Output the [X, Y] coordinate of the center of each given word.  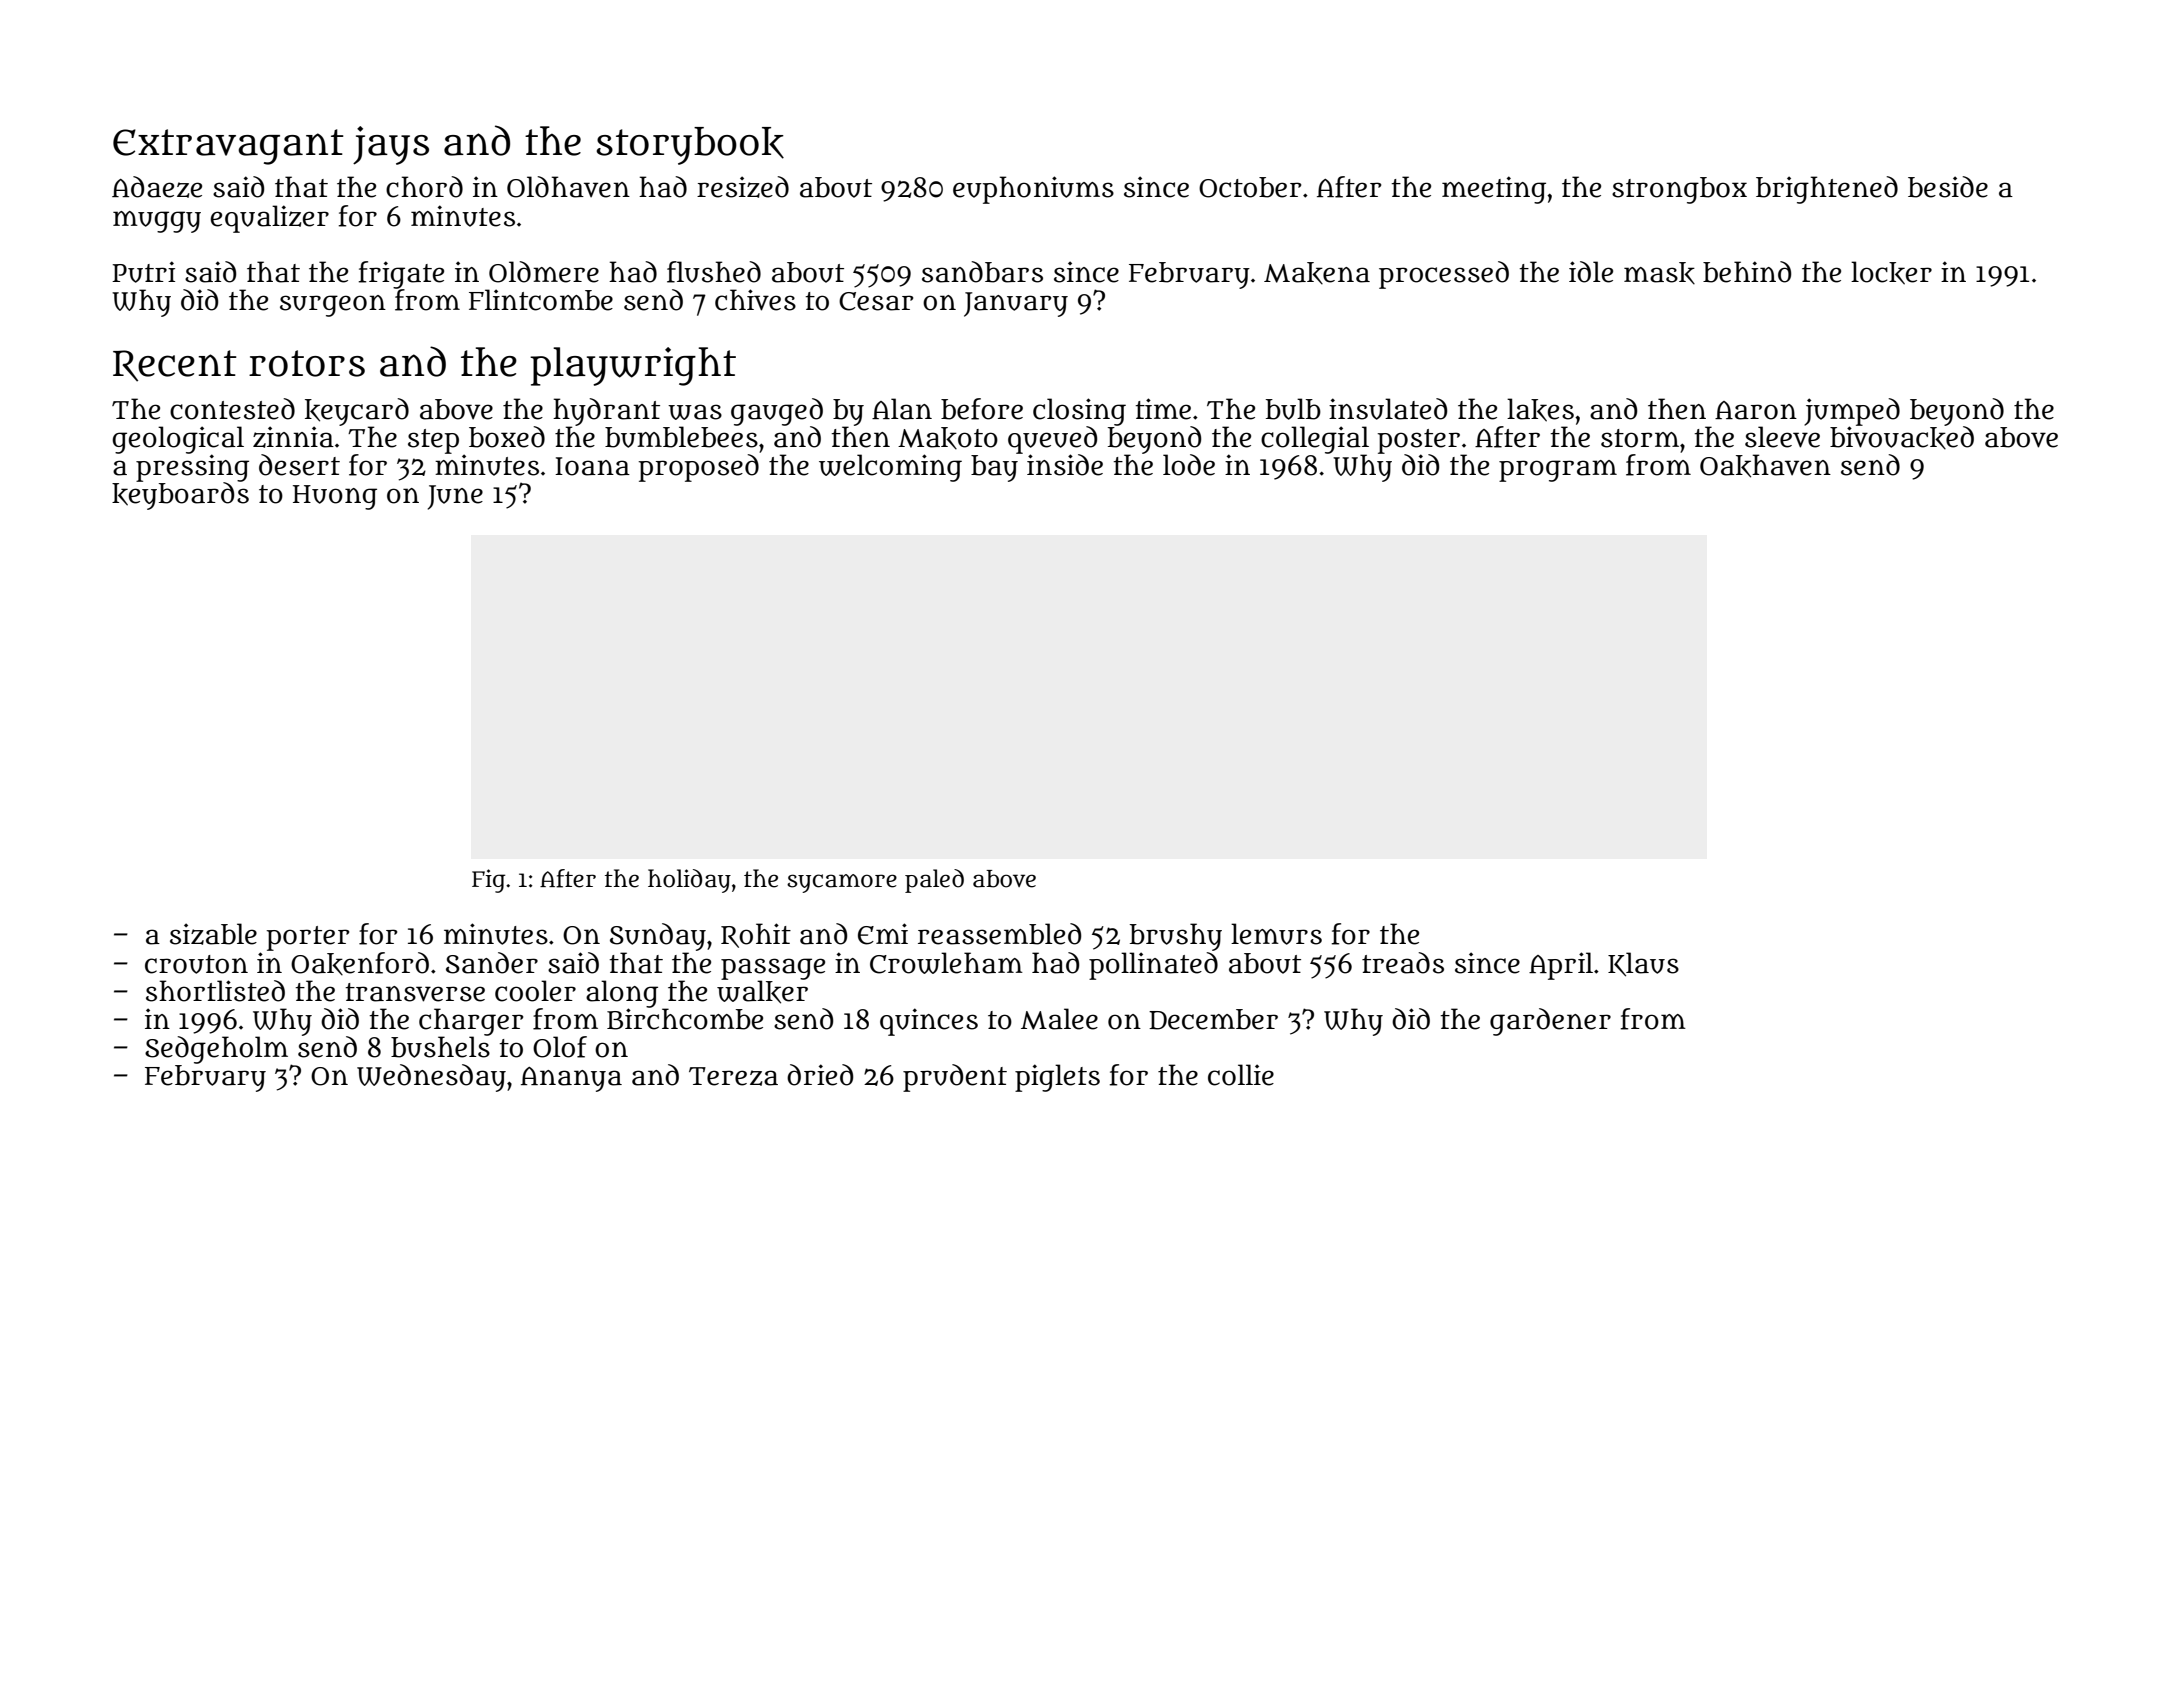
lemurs [1276, 934]
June [455, 497]
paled [934, 881]
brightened [1827, 190]
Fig [488, 881]
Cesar [876, 301]
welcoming [890, 468]
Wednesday [431, 1078]
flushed [714, 272]
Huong [335, 497]
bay [994, 468]
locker [1891, 273]
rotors [307, 363]
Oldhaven [568, 187]
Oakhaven [1765, 466]
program [1558, 471]
